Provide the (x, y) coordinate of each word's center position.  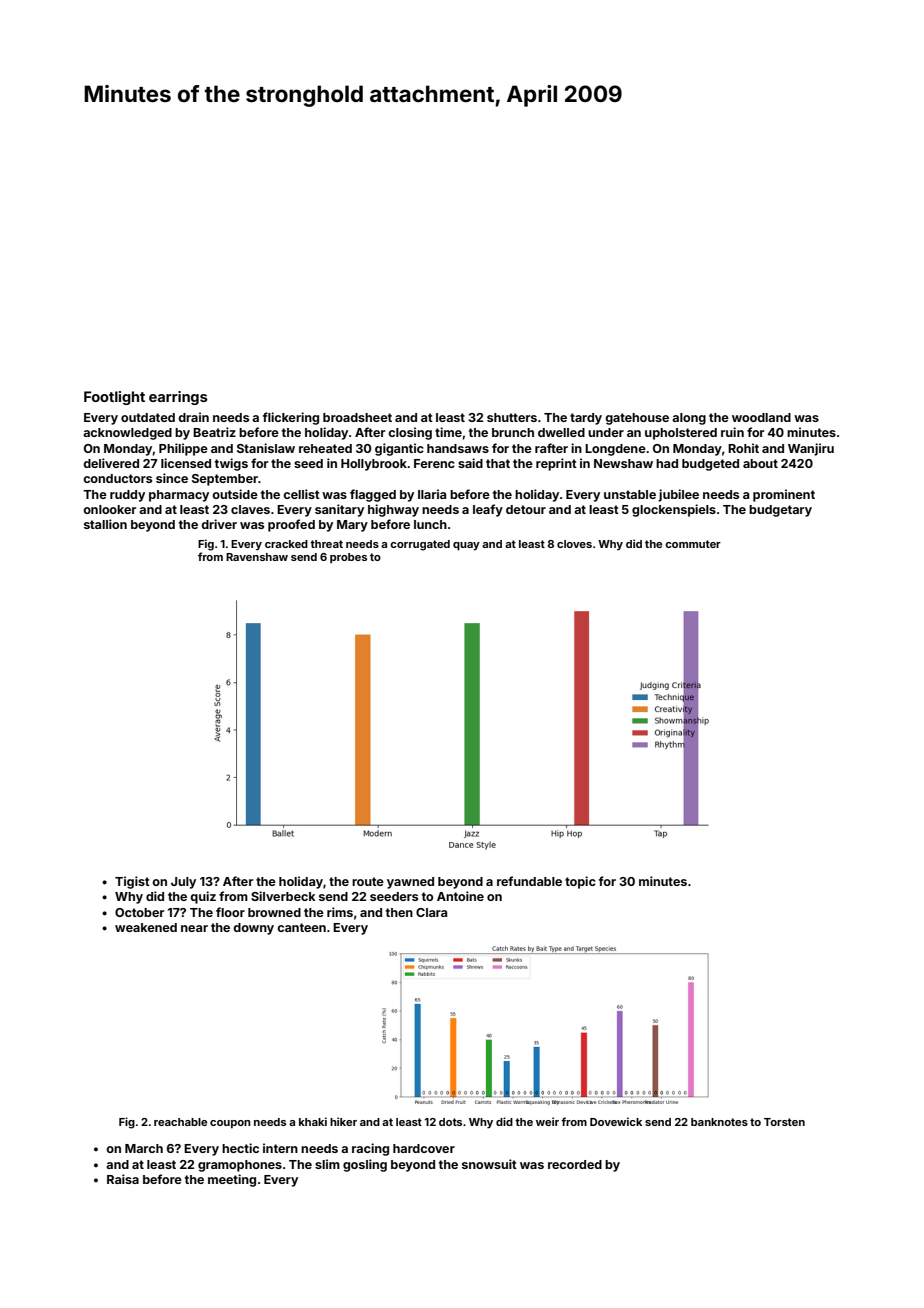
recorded (575, 1164)
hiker (343, 1121)
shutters (512, 417)
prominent (784, 495)
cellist (301, 494)
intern (280, 1148)
